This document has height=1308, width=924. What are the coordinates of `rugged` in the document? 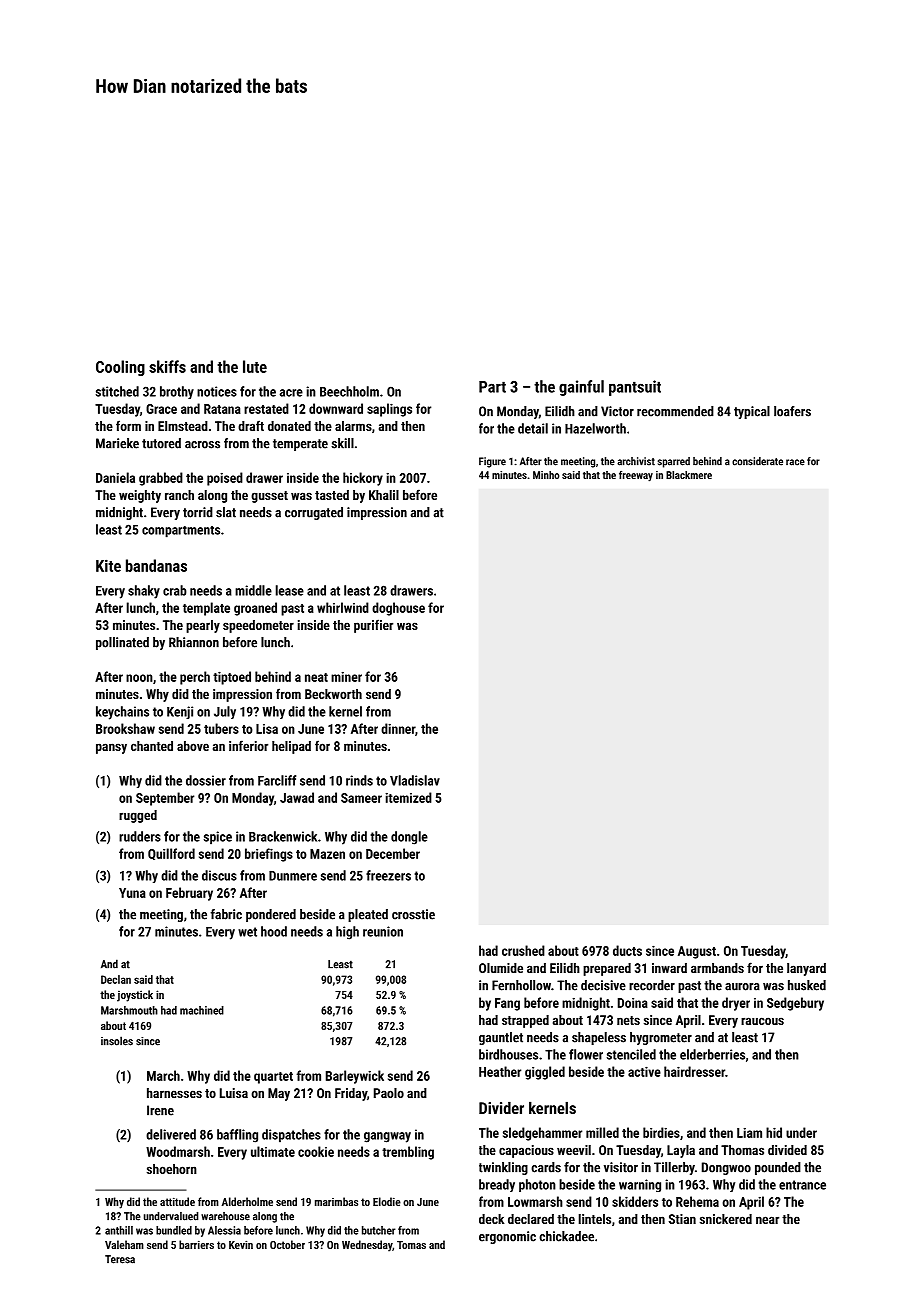 It's located at (138, 816).
